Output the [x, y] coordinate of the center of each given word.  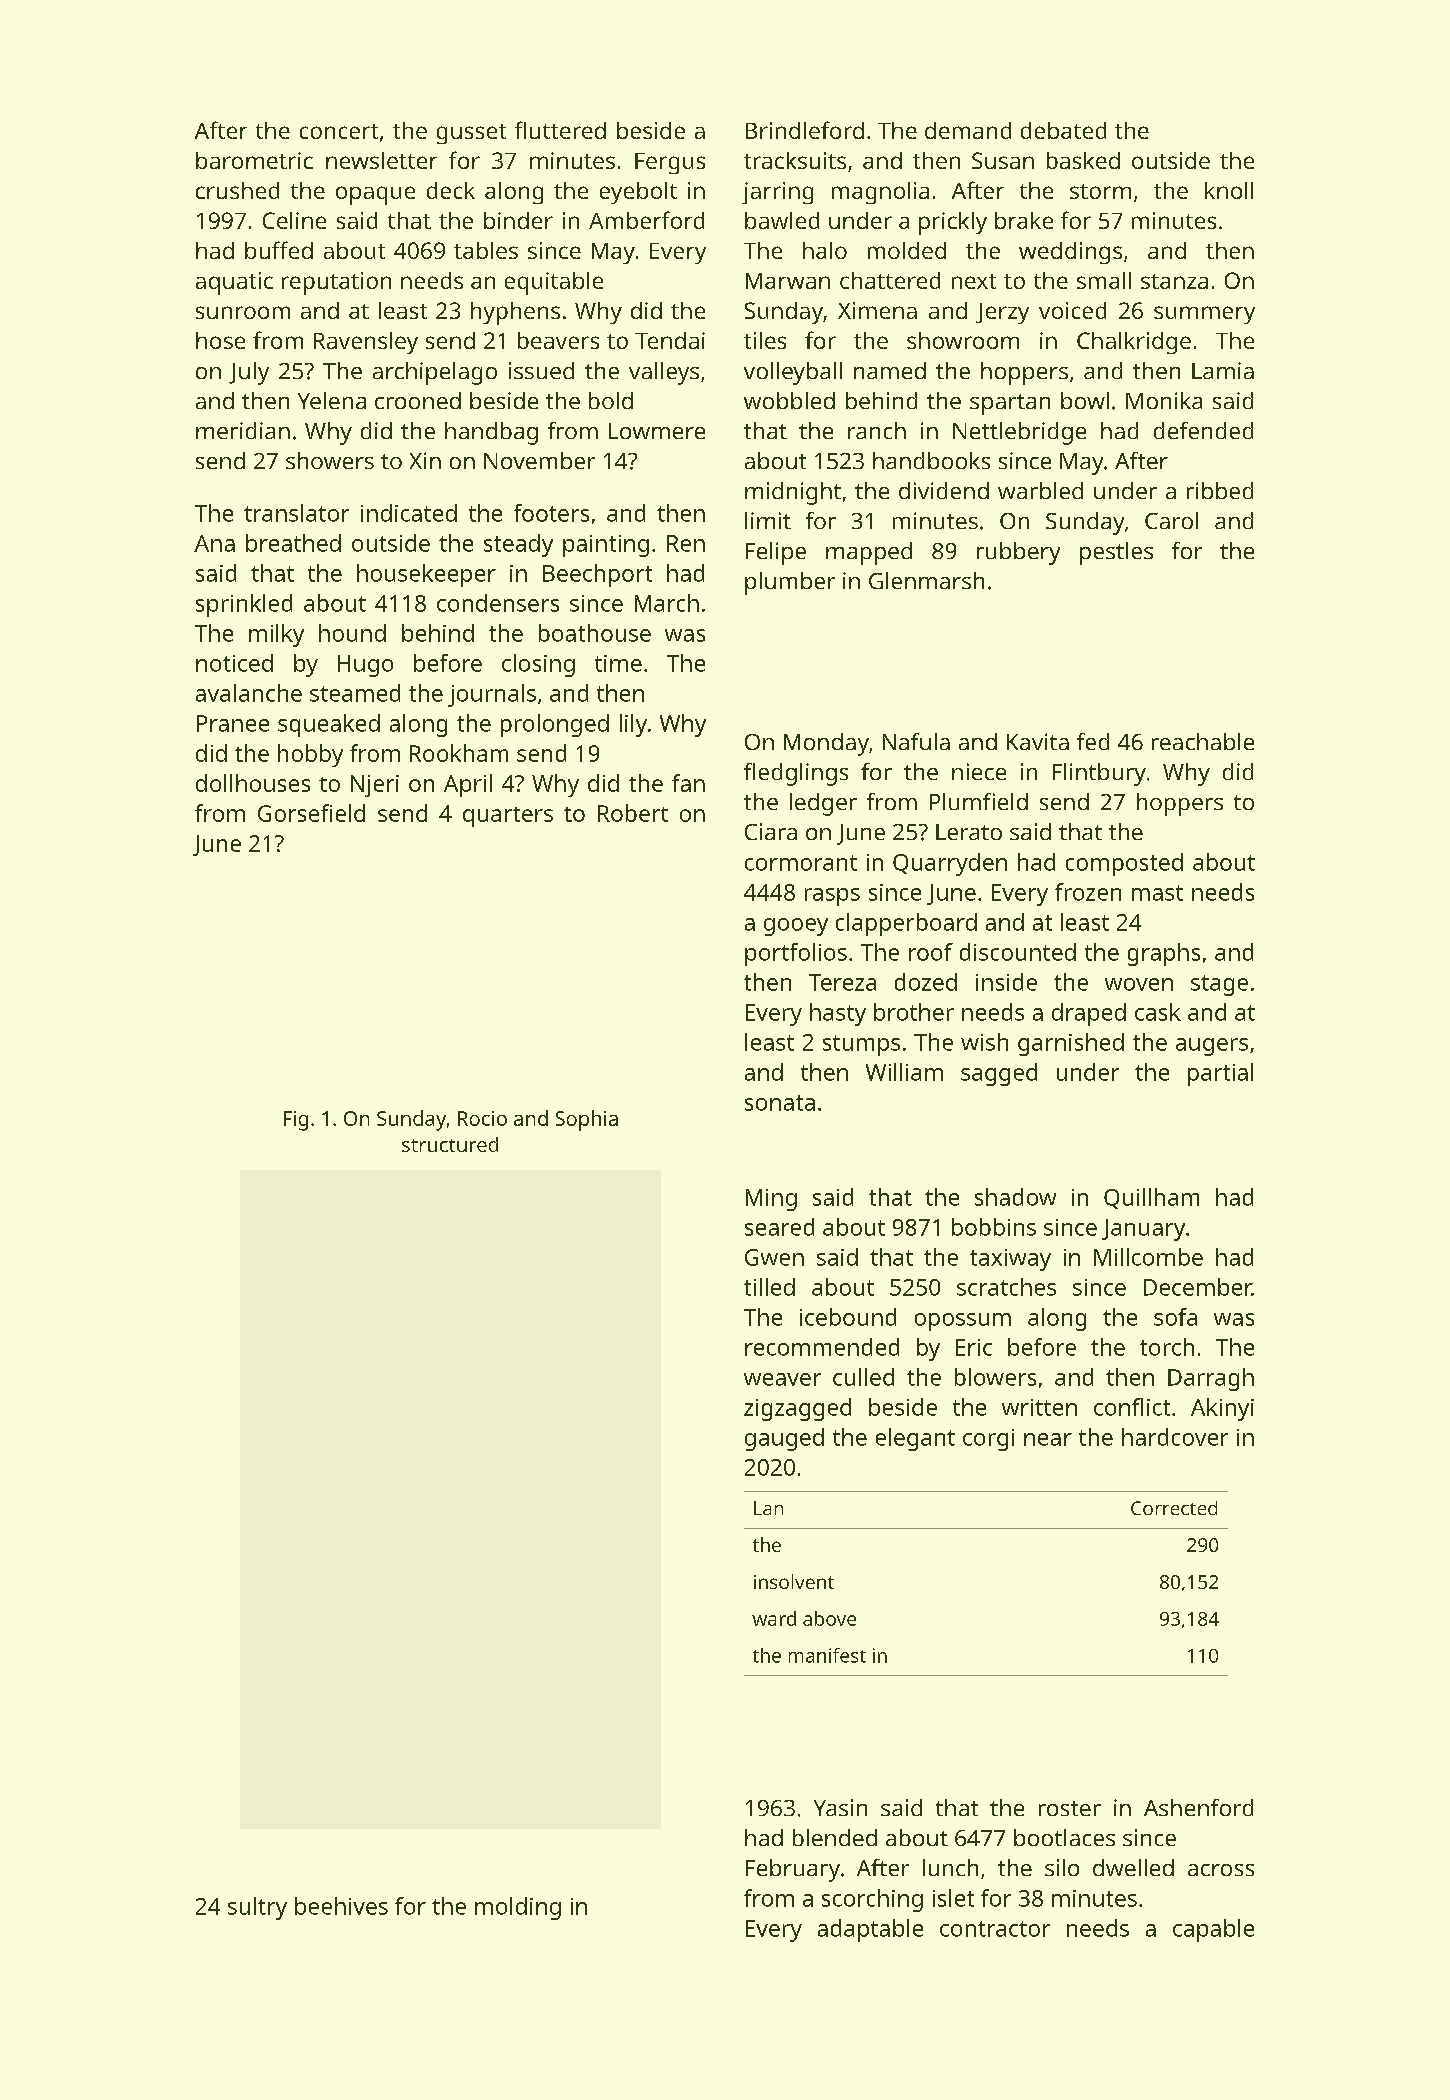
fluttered [560, 130]
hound [352, 633]
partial [1220, 1074]
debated [1063, 130]
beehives [341, 1906]
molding [518, 1908]
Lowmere [657, 431]
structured [450, 1144]
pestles [1116, 553]
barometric [254, 160]
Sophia [587, 1120]
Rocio [482, 1118]
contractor [995, 1929]
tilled [769, 1287]
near [1048, 1439]
